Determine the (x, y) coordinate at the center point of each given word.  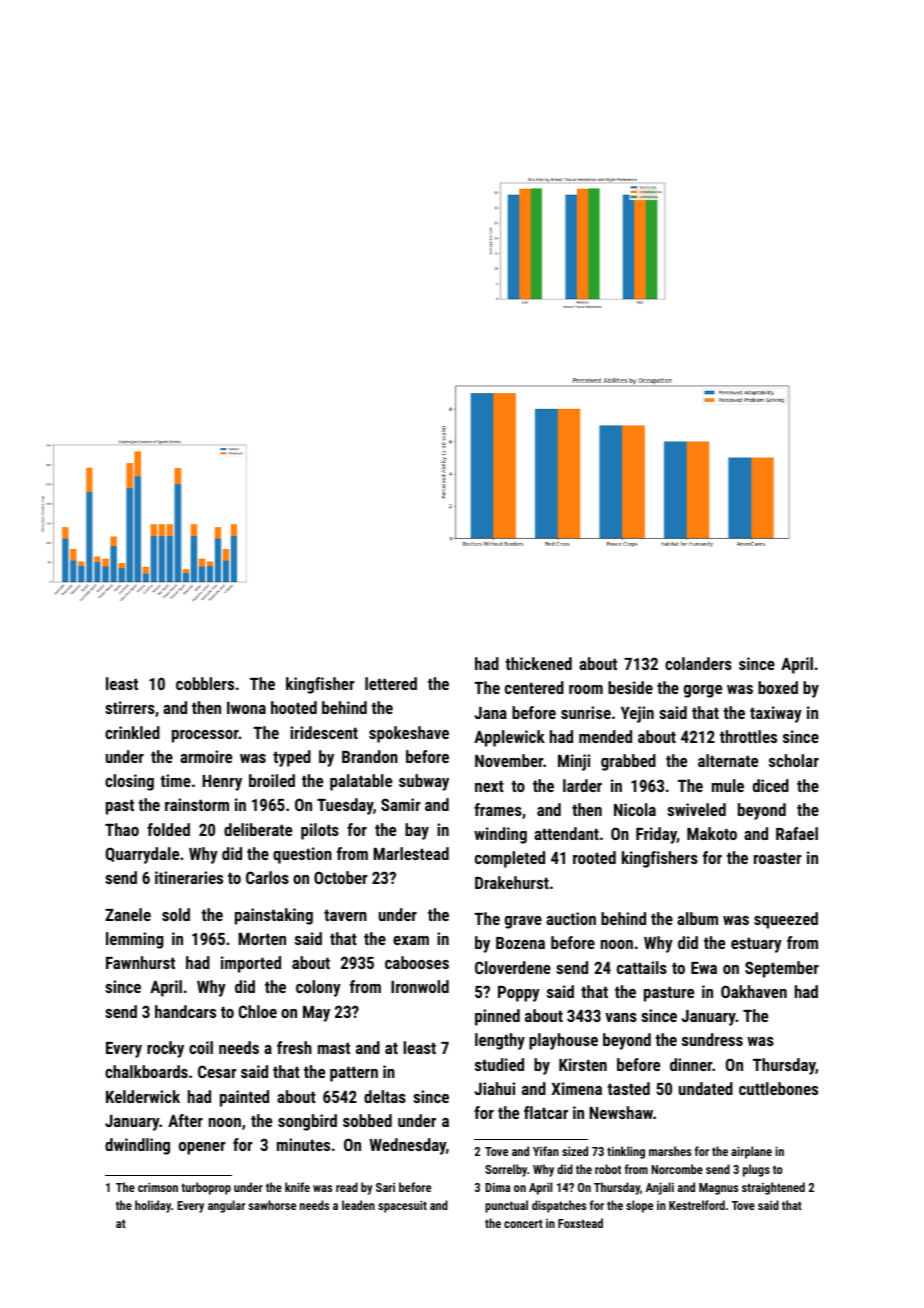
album (697, 918)
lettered (391, 683)
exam (411, 940)
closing (129, 782)
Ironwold (420, 986)
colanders (698, 663)
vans (621, 1017)
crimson (158, 1187)
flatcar (546, 1112)
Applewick (509, 738)
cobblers (205, 683)
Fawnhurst (140, 962)
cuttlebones (778, 1088)
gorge (703, 691)
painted (244, 1098)
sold (176, 914)
